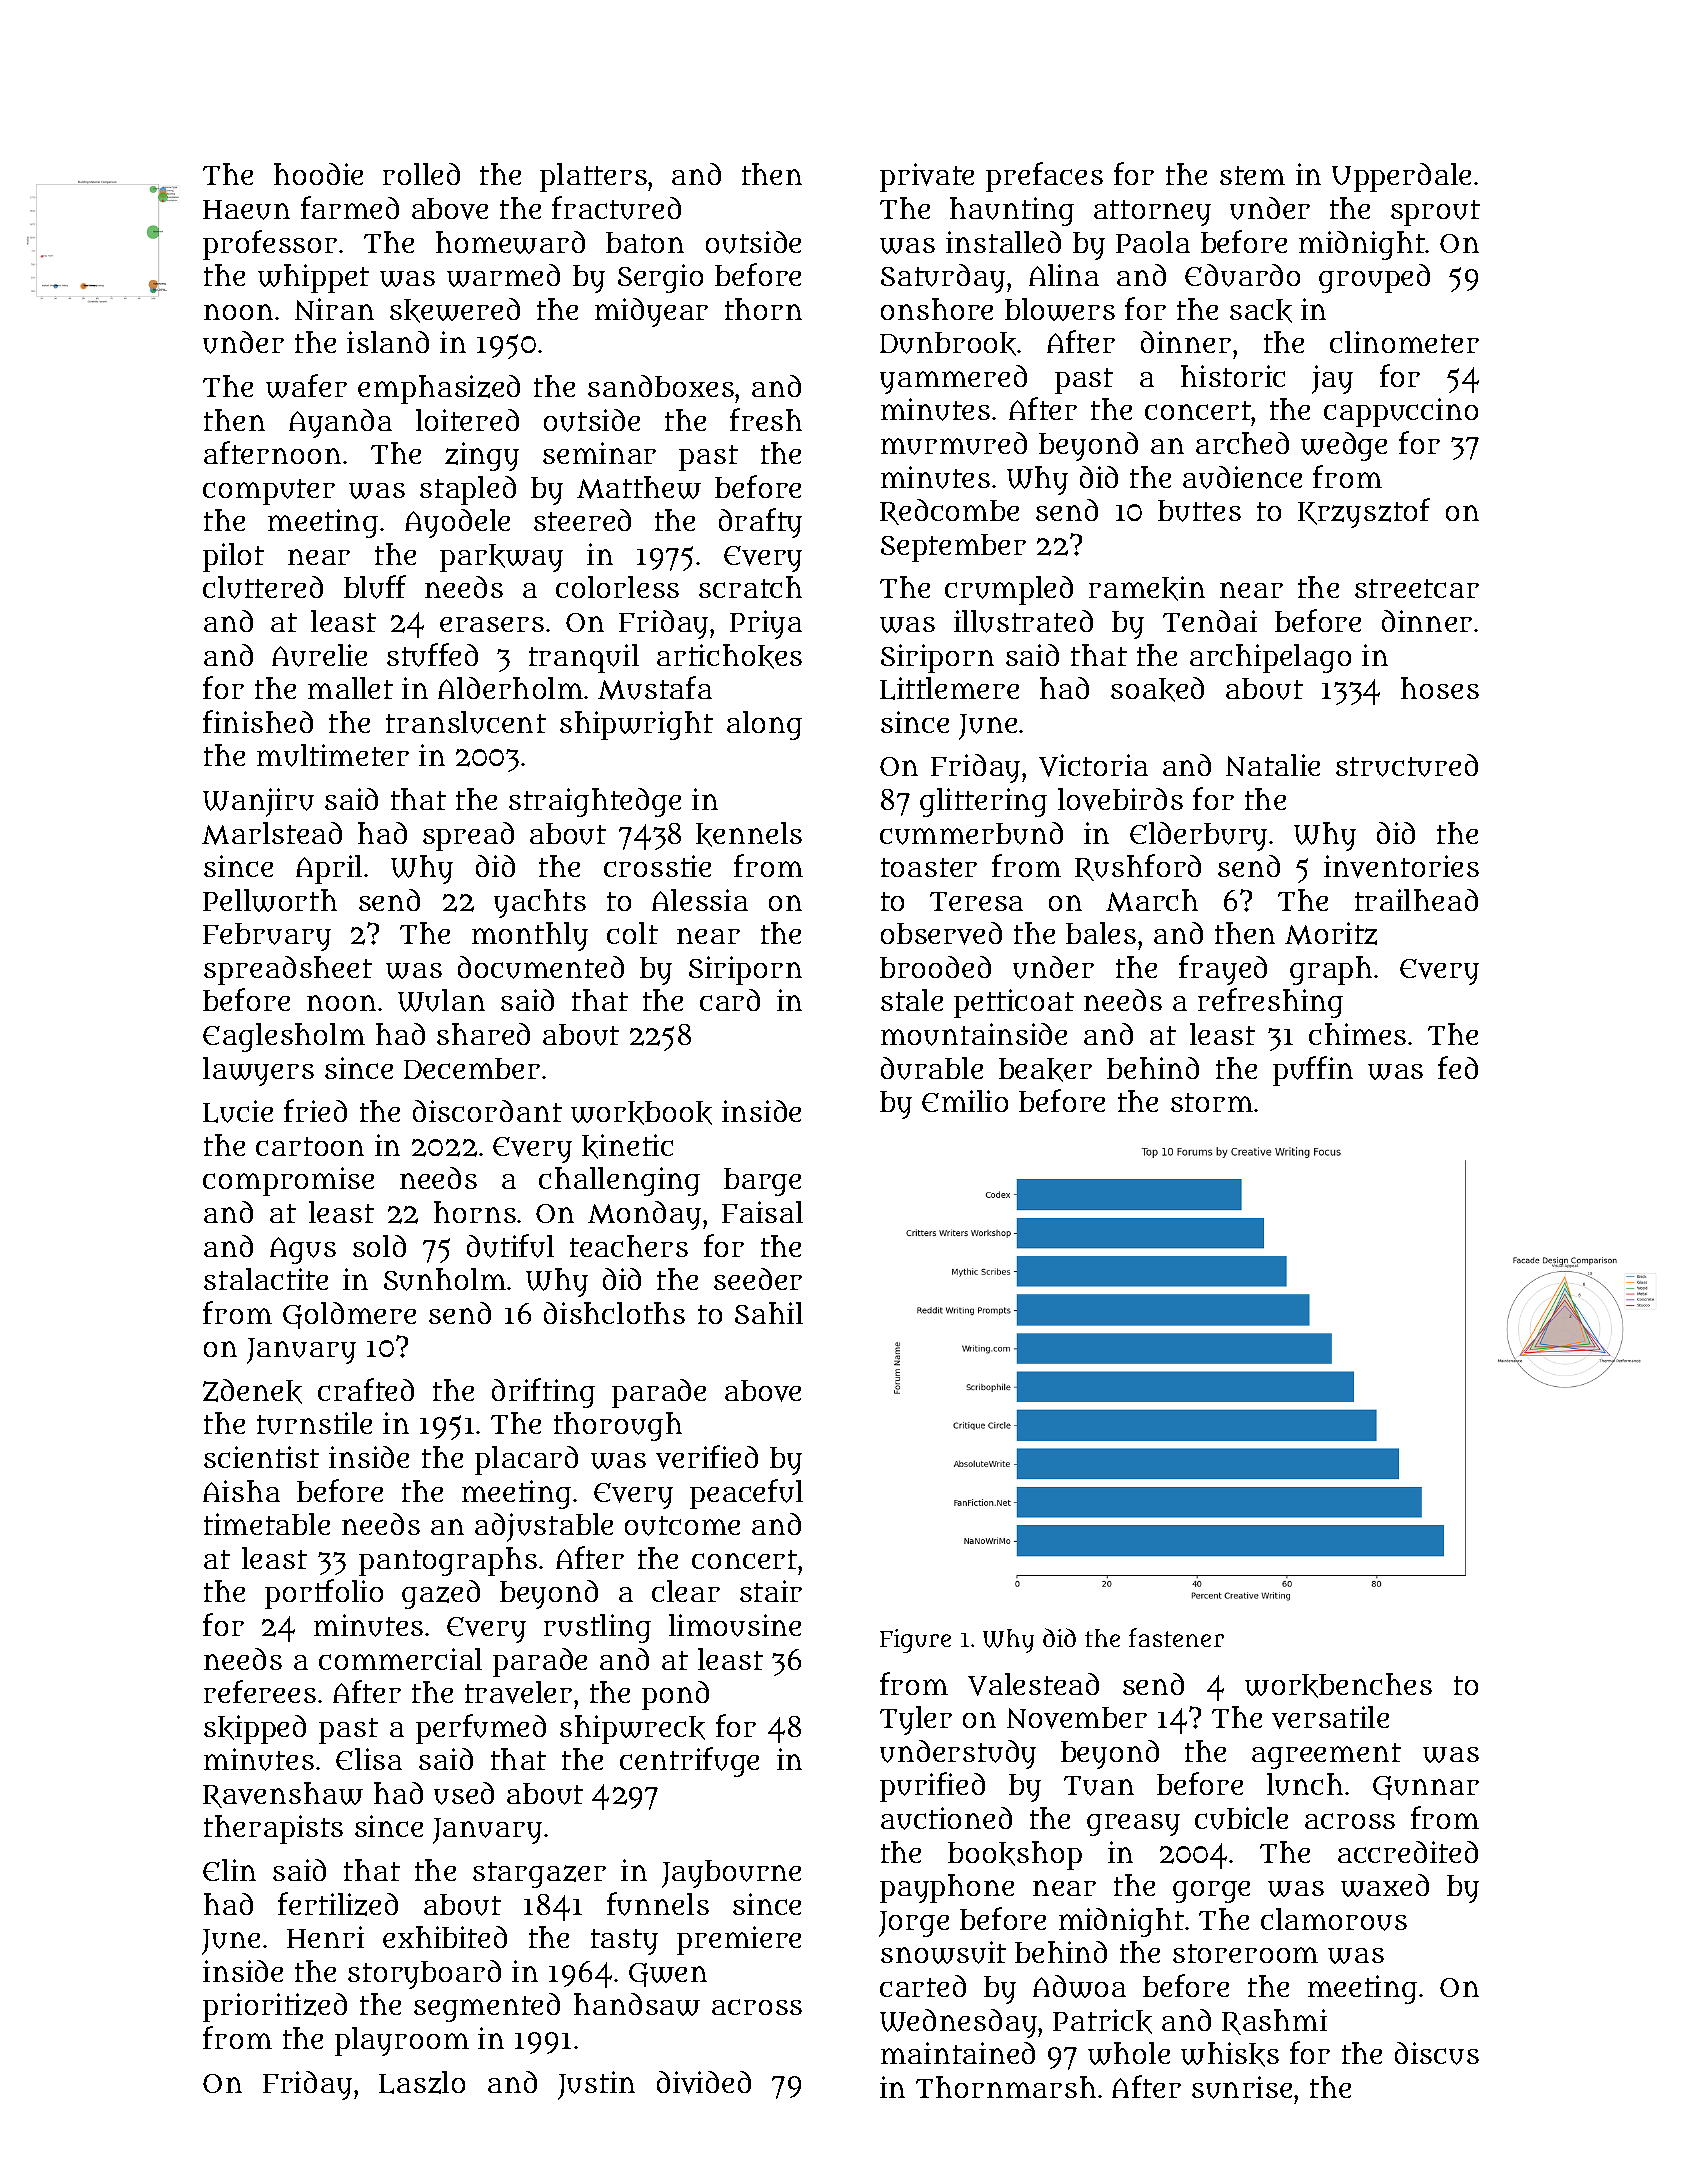 Image resolution: width=1683 pixels, height=2178 pixels. Describe the element at coordinates (483, 1034) in the screenshot. I see `shared` at that location.
